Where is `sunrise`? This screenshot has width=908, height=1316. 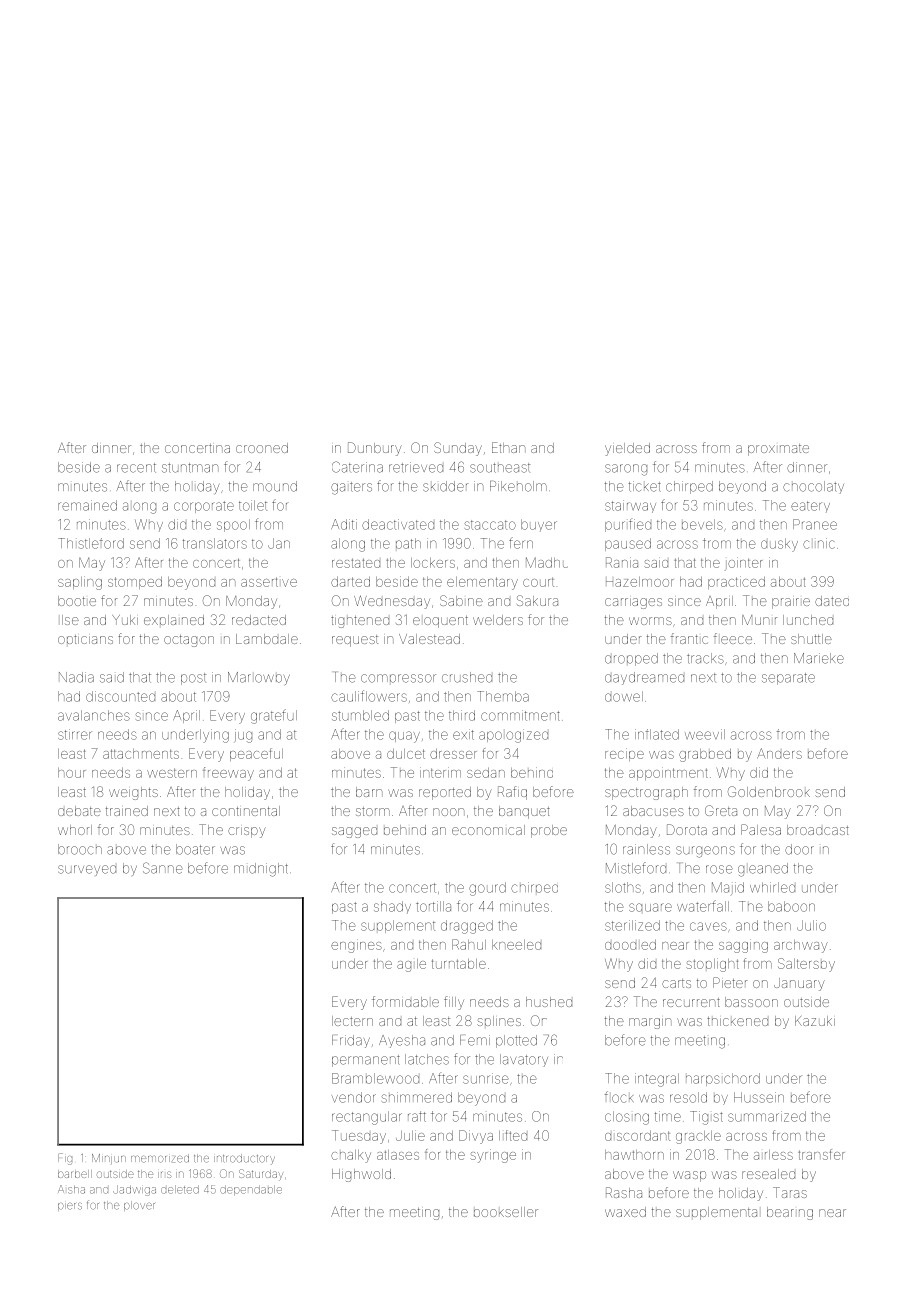
sunrise is located at coordinates (486, 1078).
